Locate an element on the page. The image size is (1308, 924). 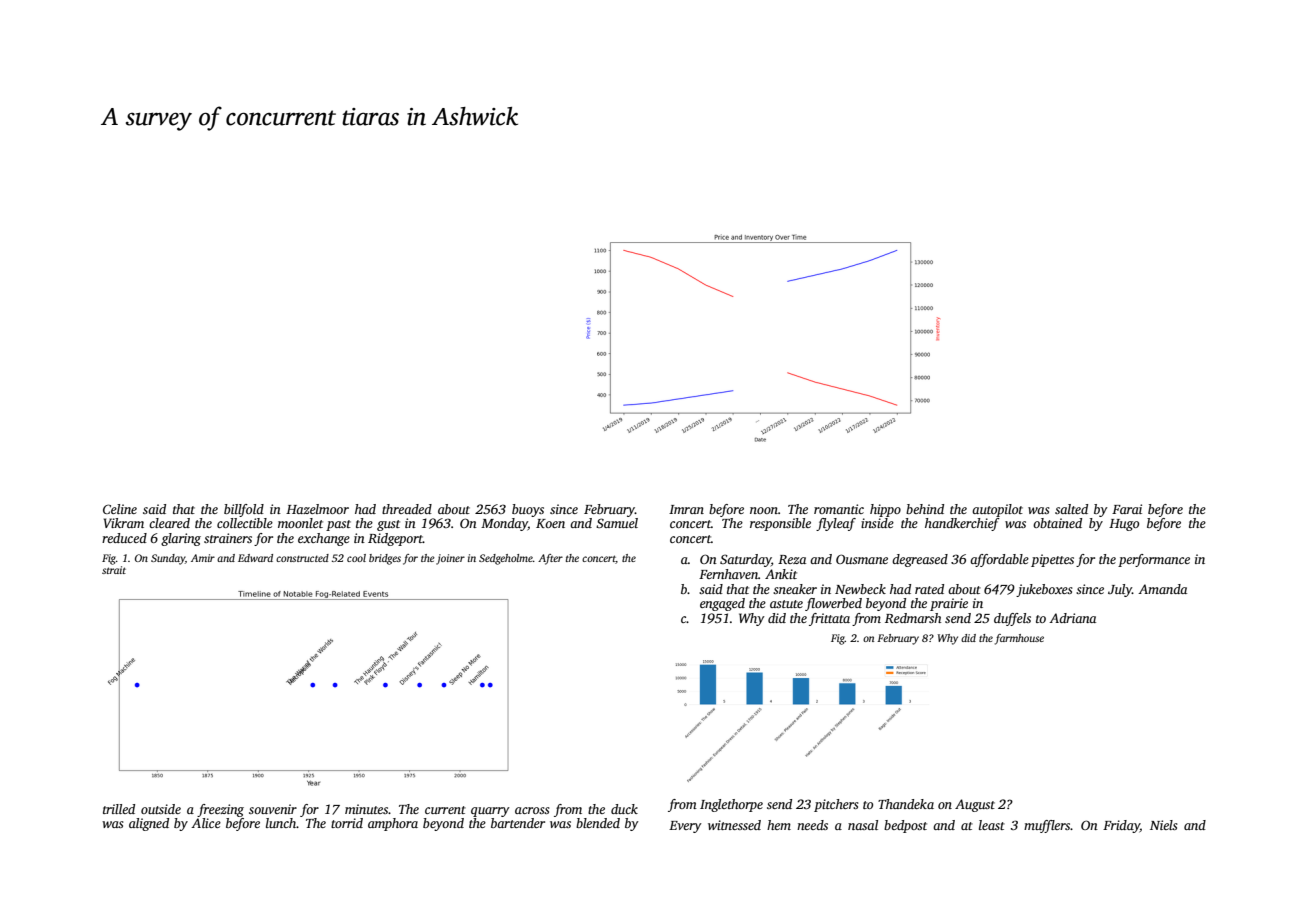
Amanda is located at coordinates (1162, 589).
